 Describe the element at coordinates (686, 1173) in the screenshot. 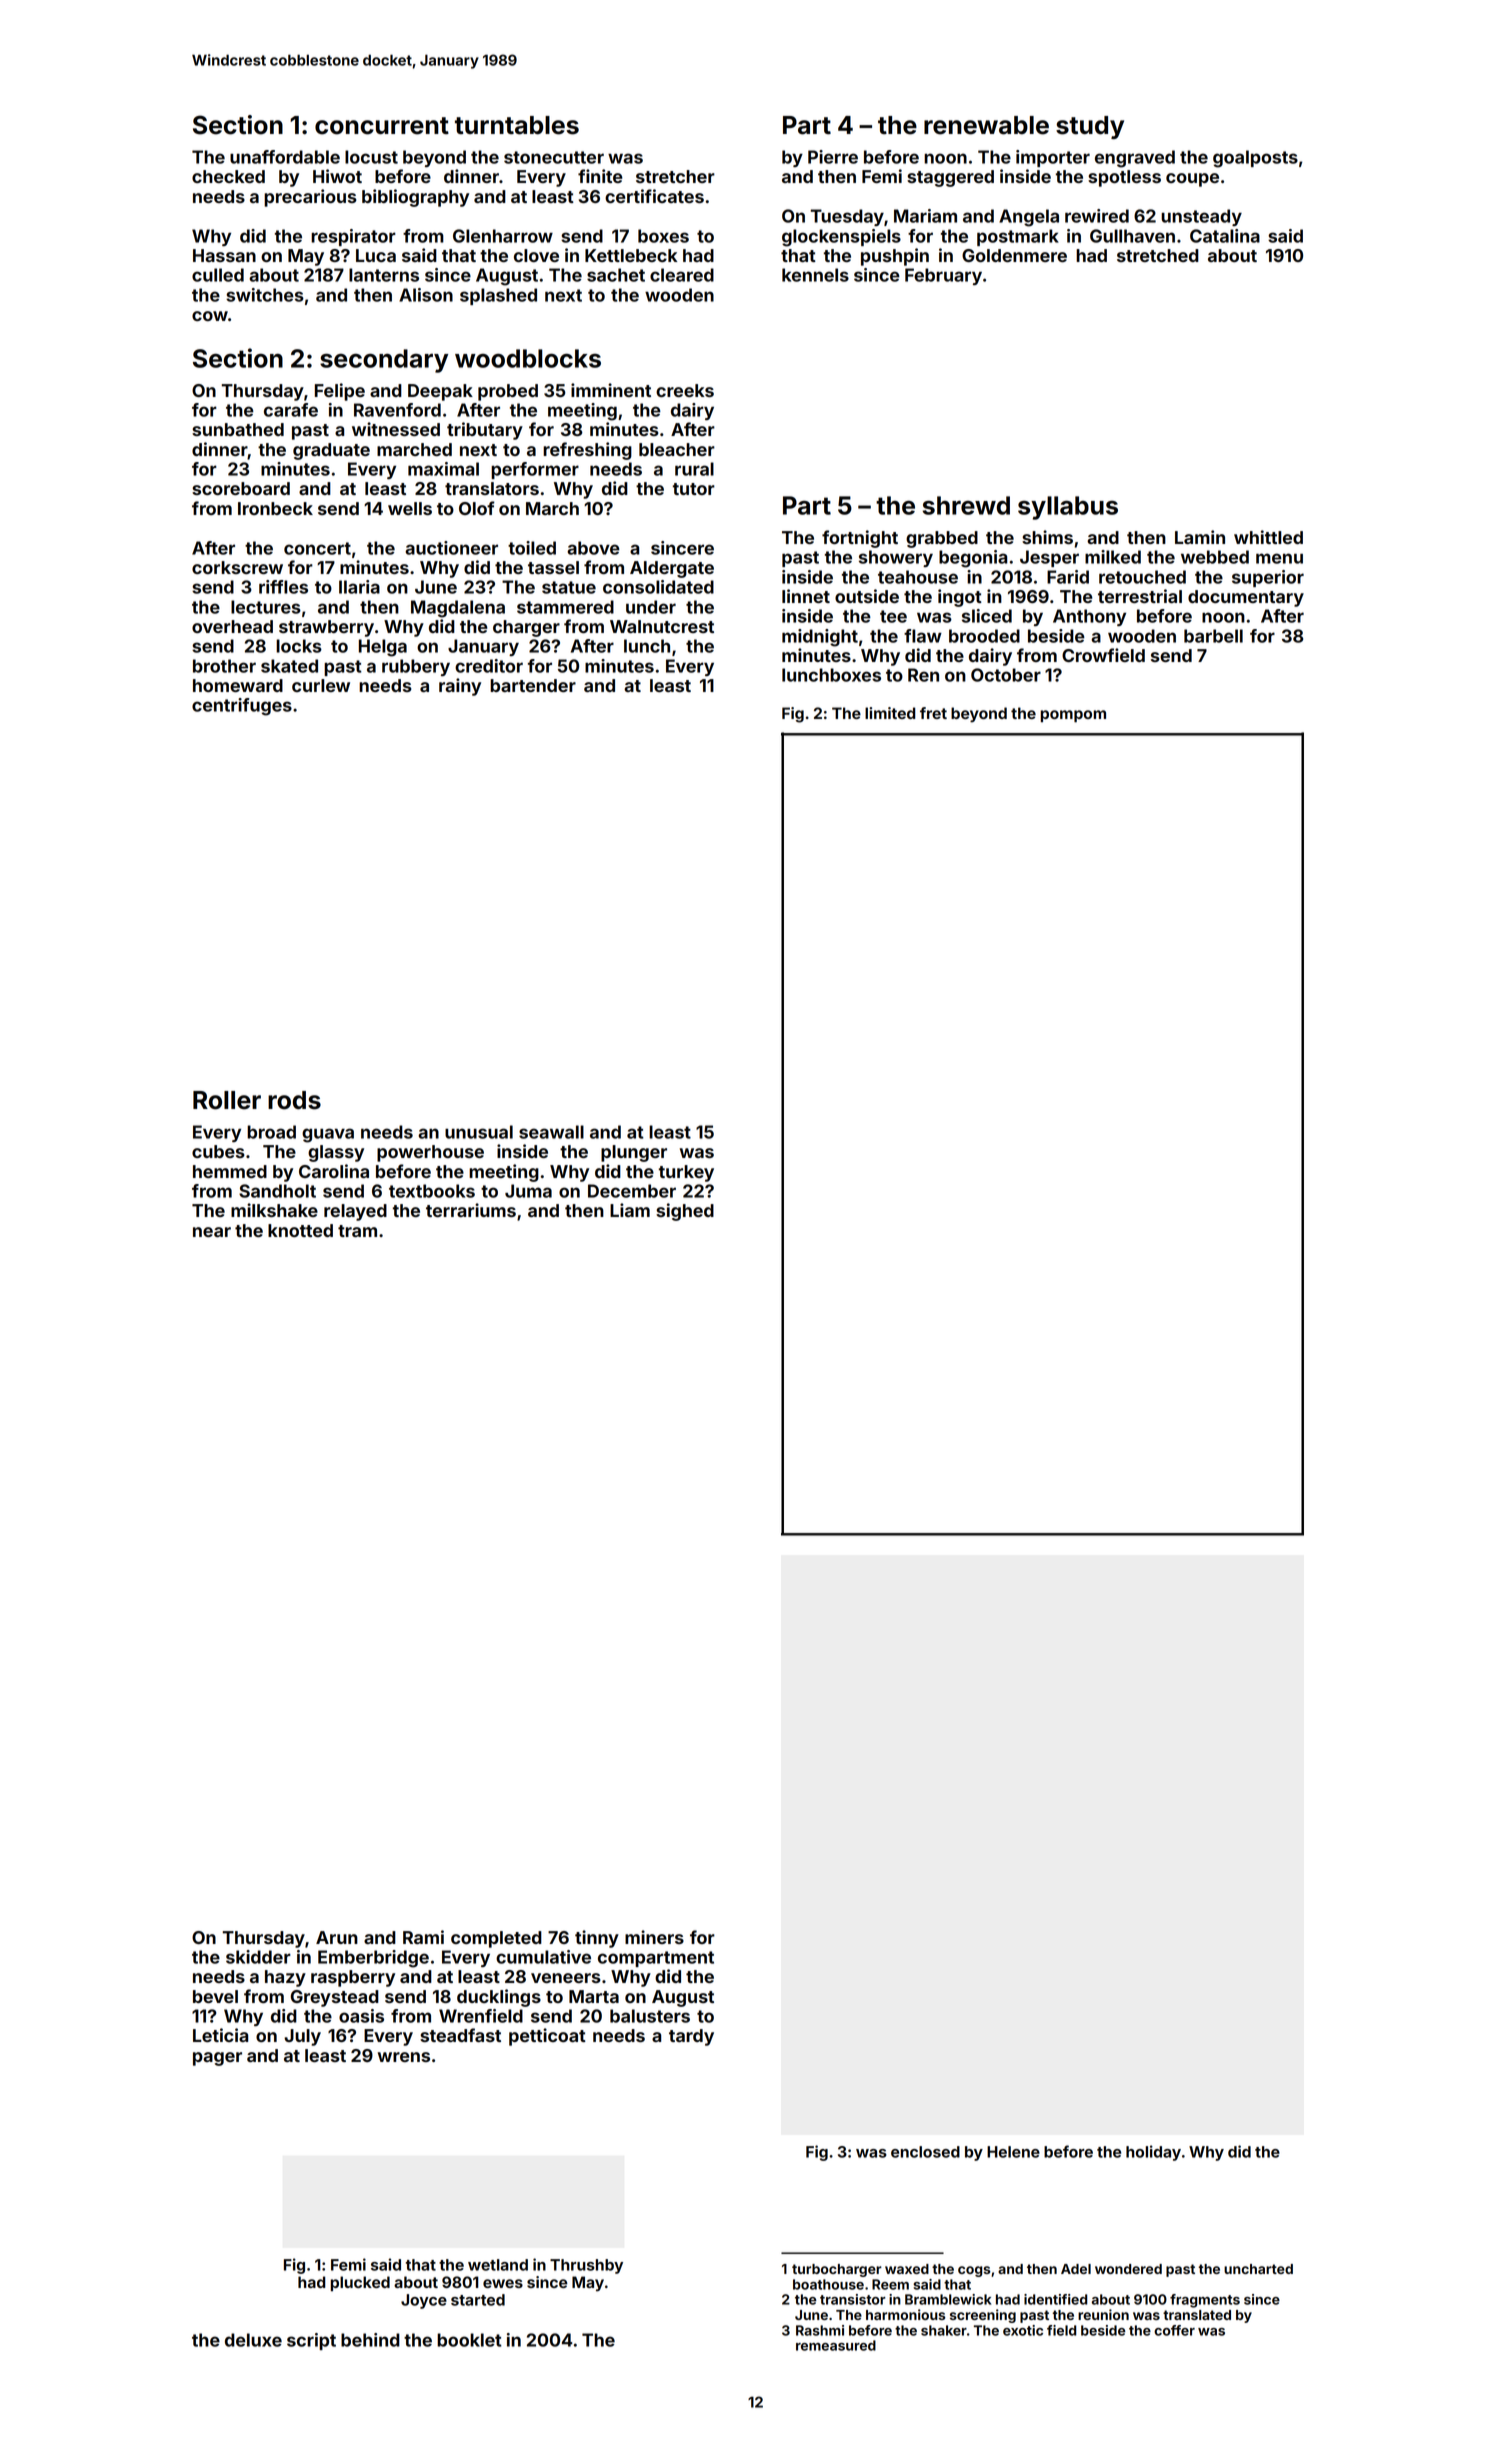

I see `turkey` at that location.
